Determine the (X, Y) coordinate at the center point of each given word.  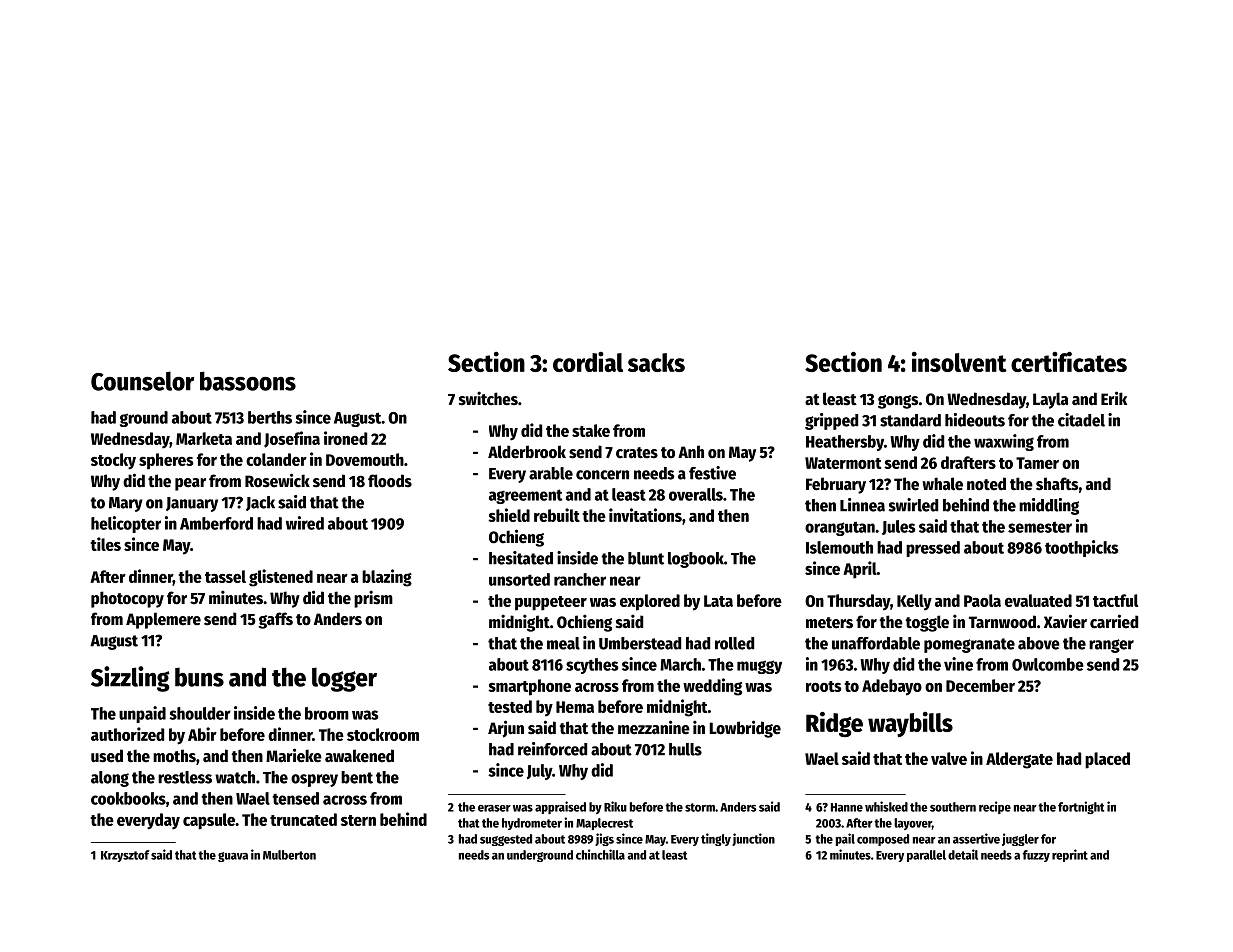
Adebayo (892, 687)
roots (823, 686)
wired (305, 523)
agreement (526, 496)
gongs (898, 402)
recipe (995, 807)
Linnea (862, 505)
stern (358, 820)
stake (591, 430)
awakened (359, 756)
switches (488, 398)
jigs (604, 839)
